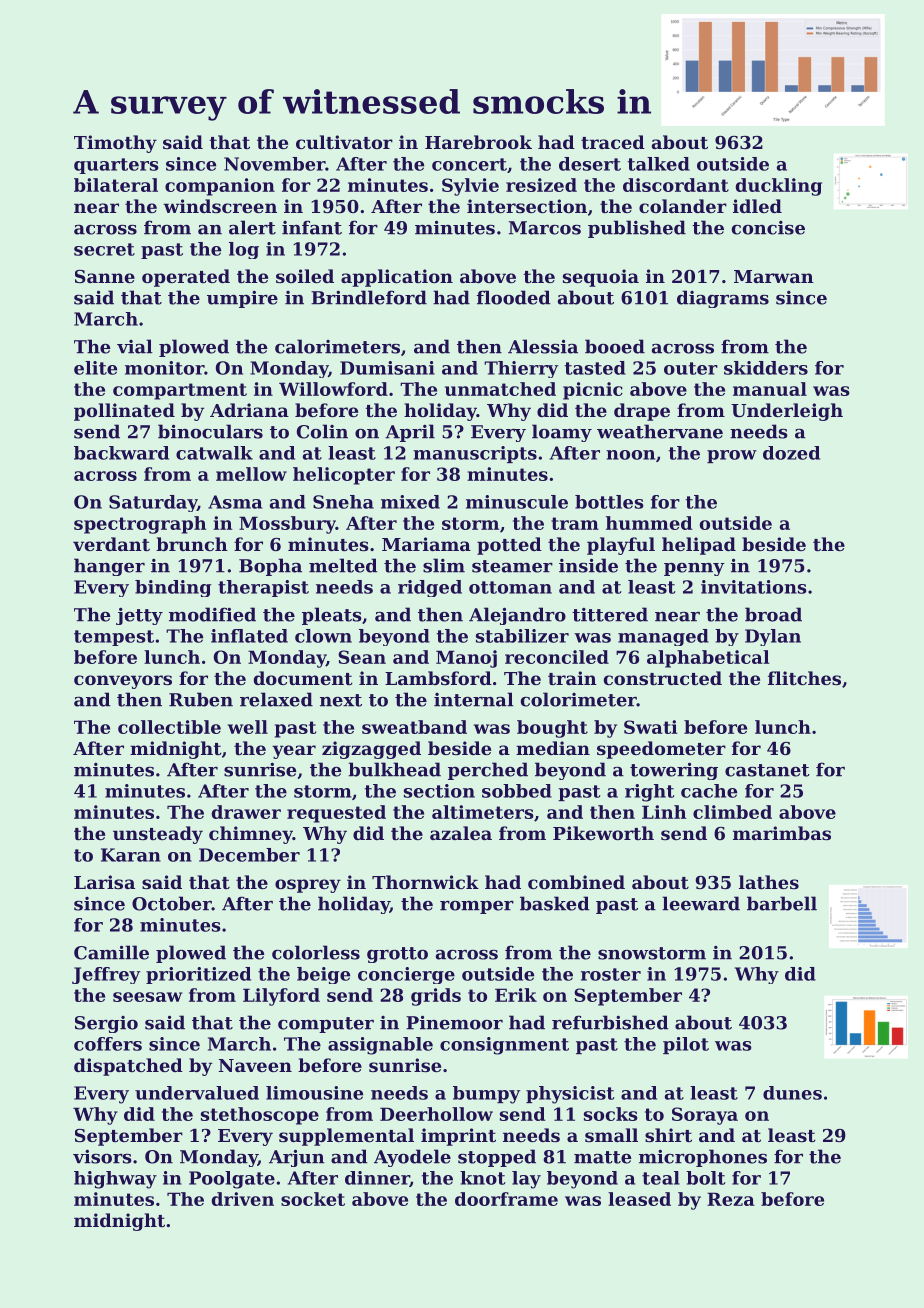 The width and height of the page is (924, 1308). Describe the element at coordinates (477, 907) in the page. I see `romper` at that location.
